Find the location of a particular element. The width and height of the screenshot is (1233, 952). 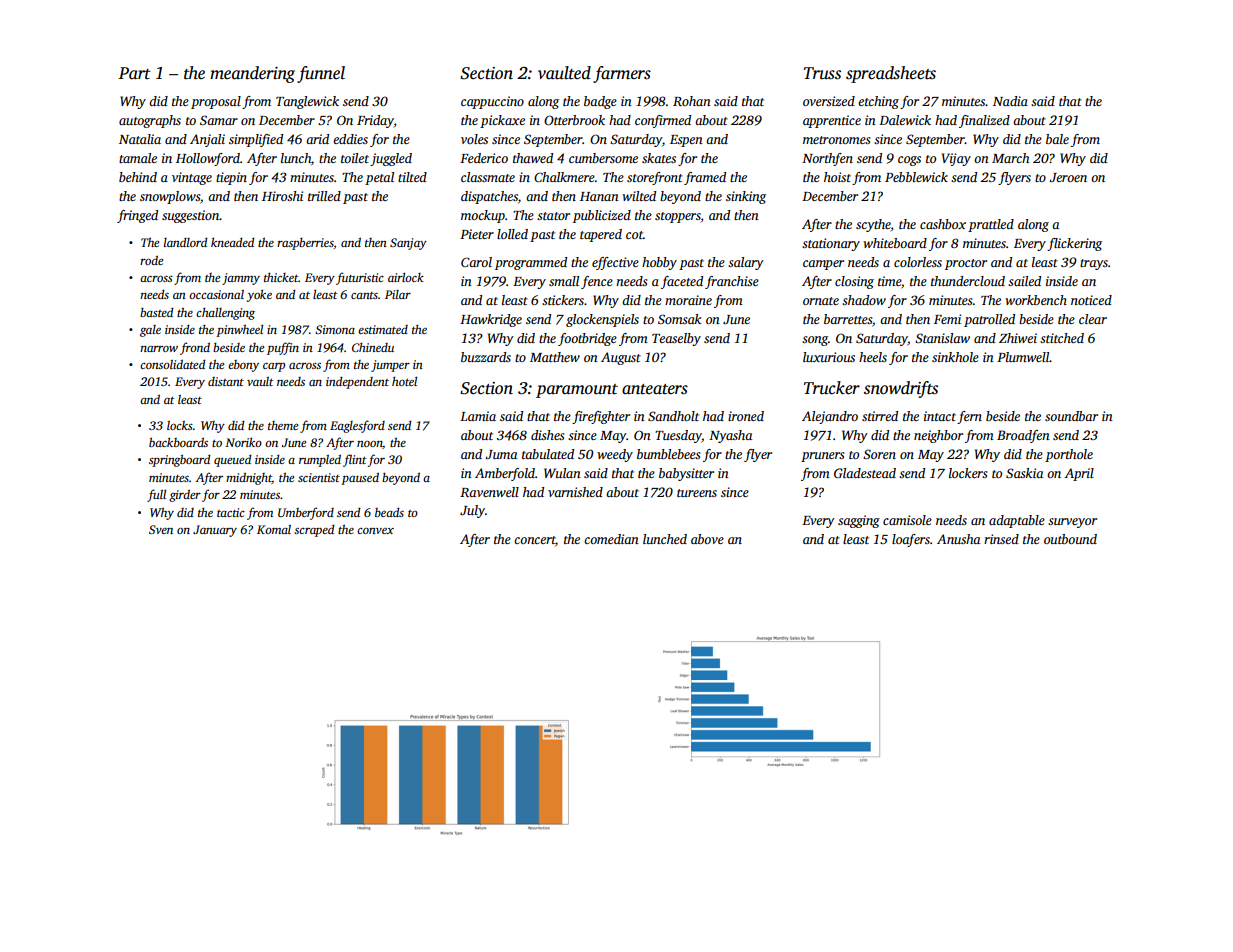

scraped is located at coordinates (314, 530).
